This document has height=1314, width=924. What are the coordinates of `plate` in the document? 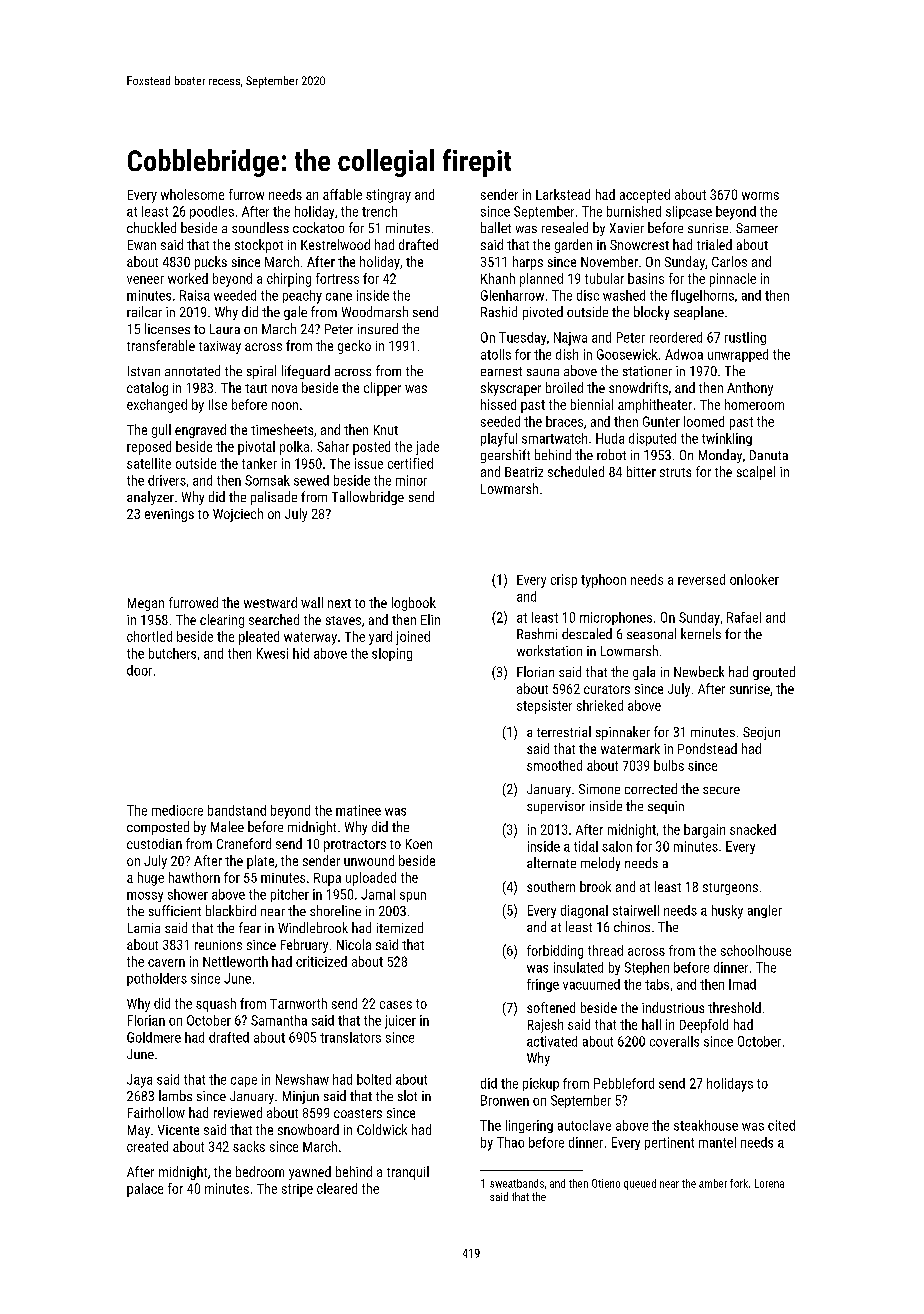 It's located at (260, 862).
